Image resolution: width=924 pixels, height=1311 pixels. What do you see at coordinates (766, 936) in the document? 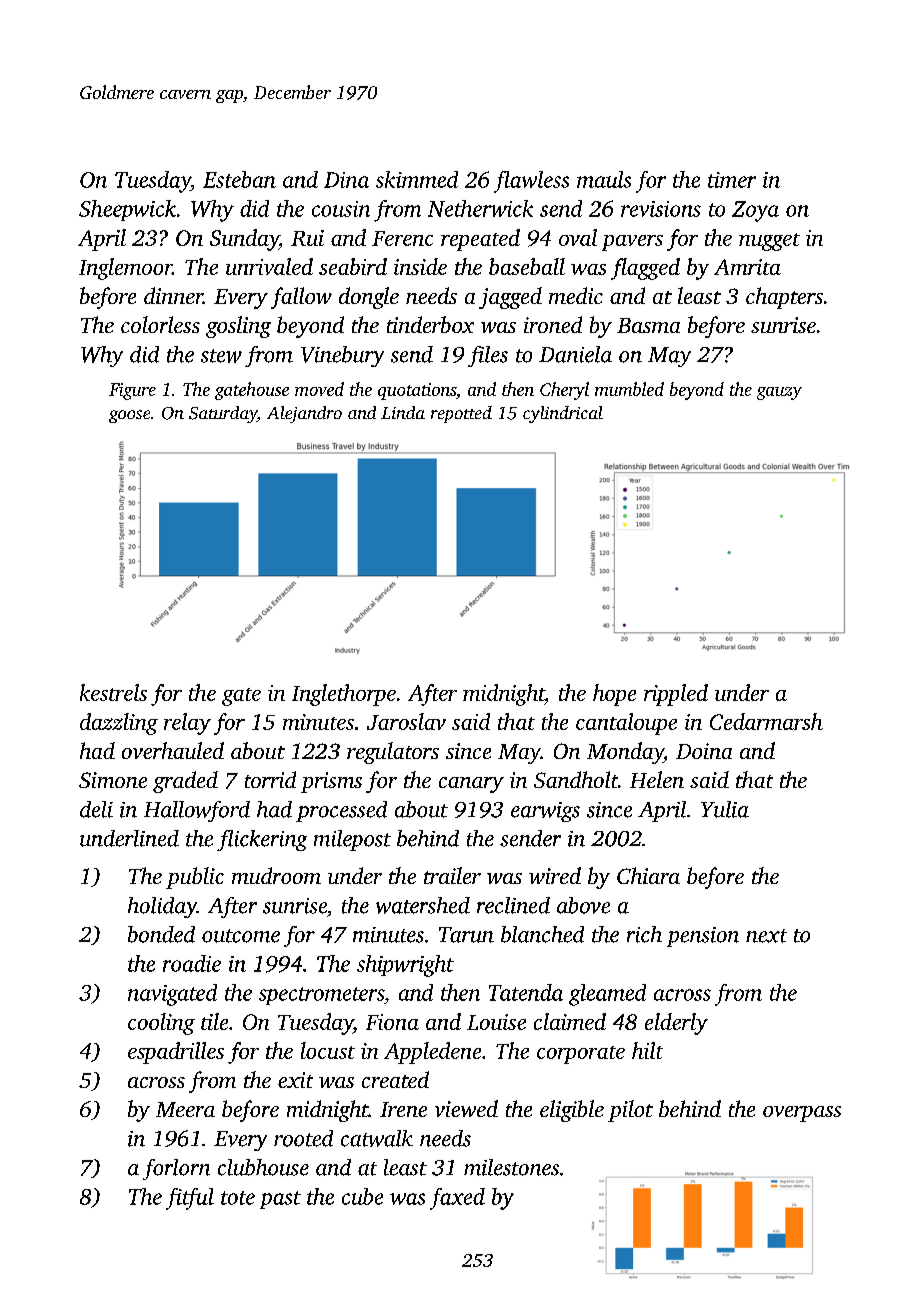
I see `next` at bounding box center [766, 936].
